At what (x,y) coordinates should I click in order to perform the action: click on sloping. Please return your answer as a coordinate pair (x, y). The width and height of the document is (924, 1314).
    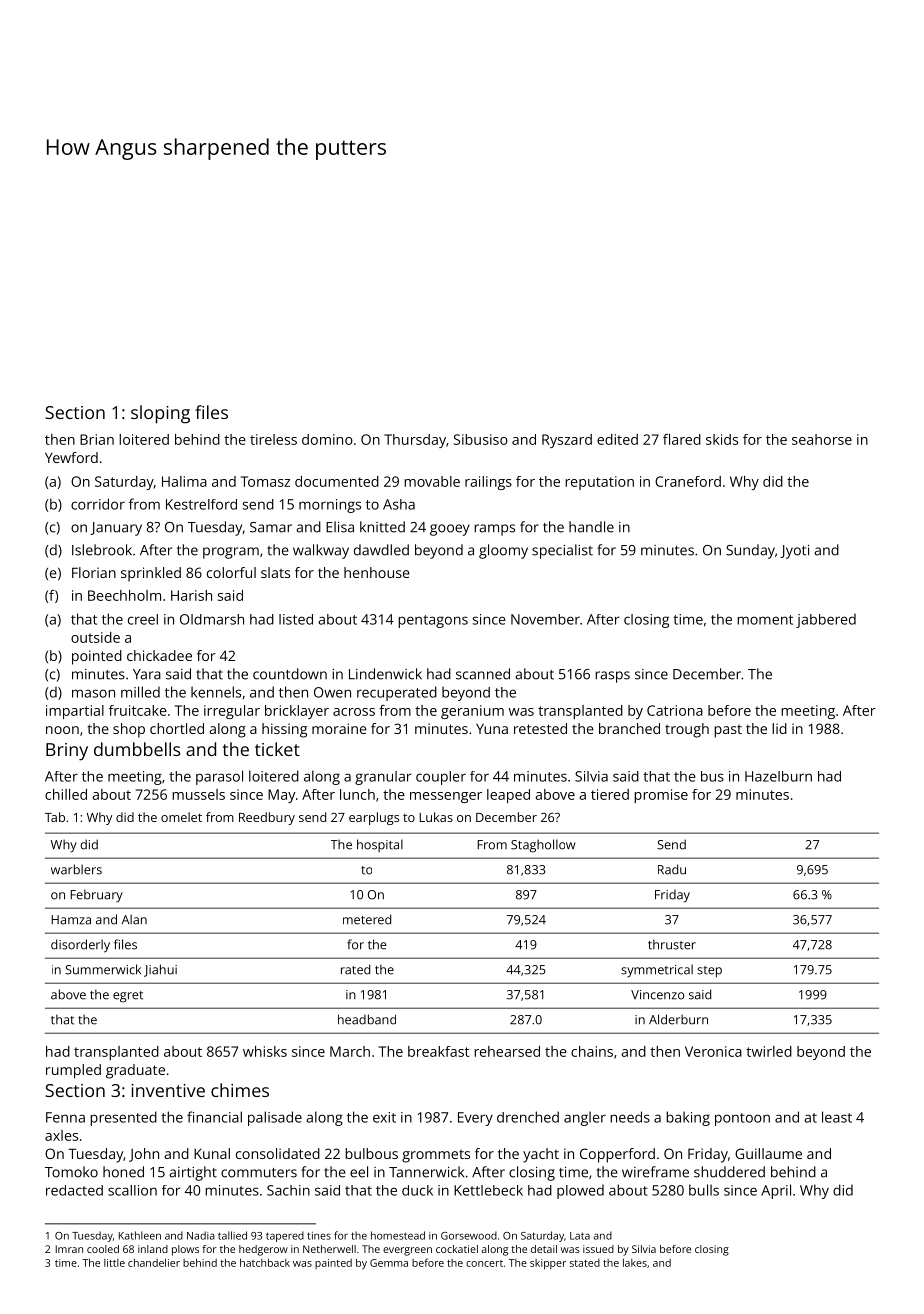
    Looking at the image, I should click on (160, 414).
